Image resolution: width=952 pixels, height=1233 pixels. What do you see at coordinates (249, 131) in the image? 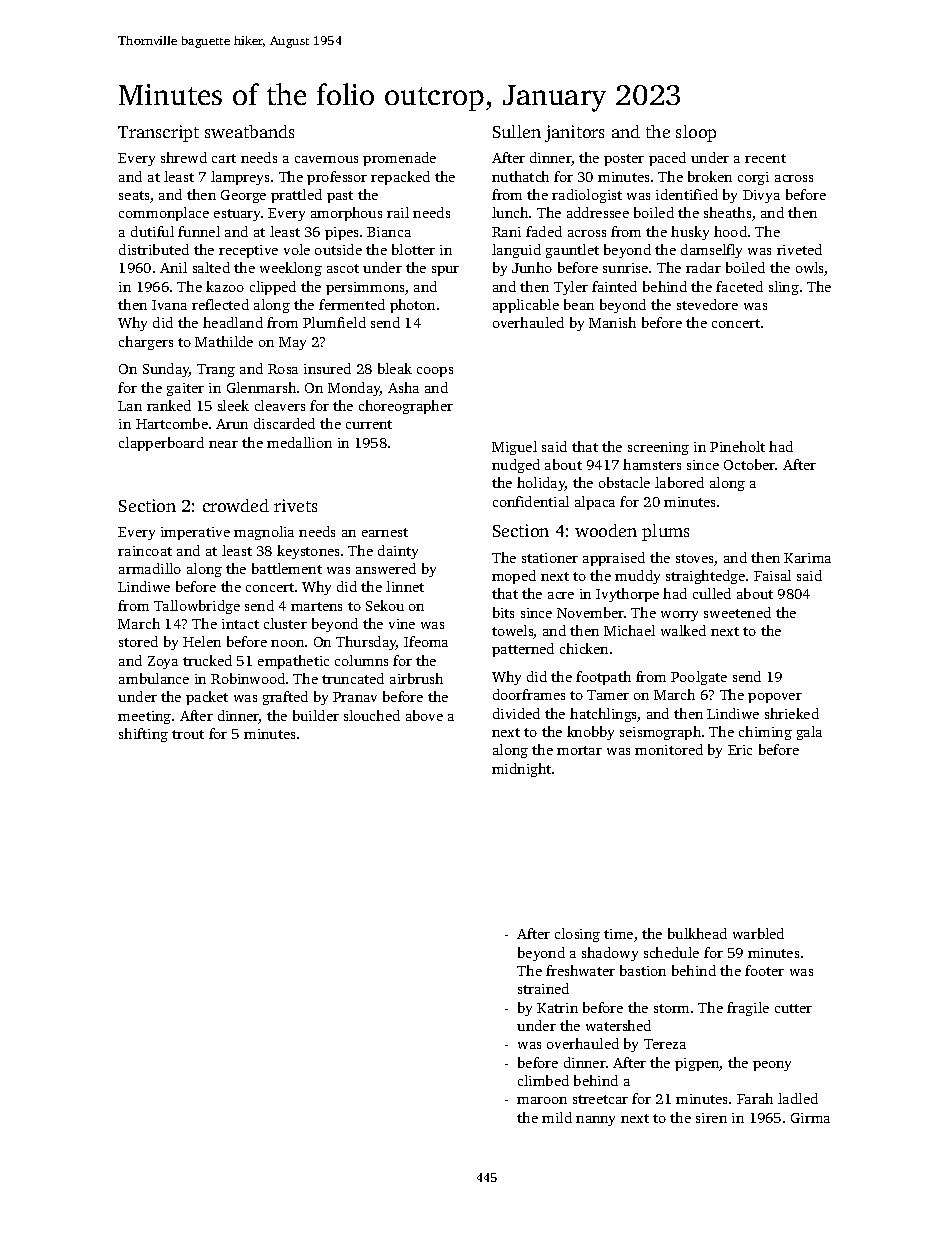
I see `sweatbands` at bounding box center [249, 131].
